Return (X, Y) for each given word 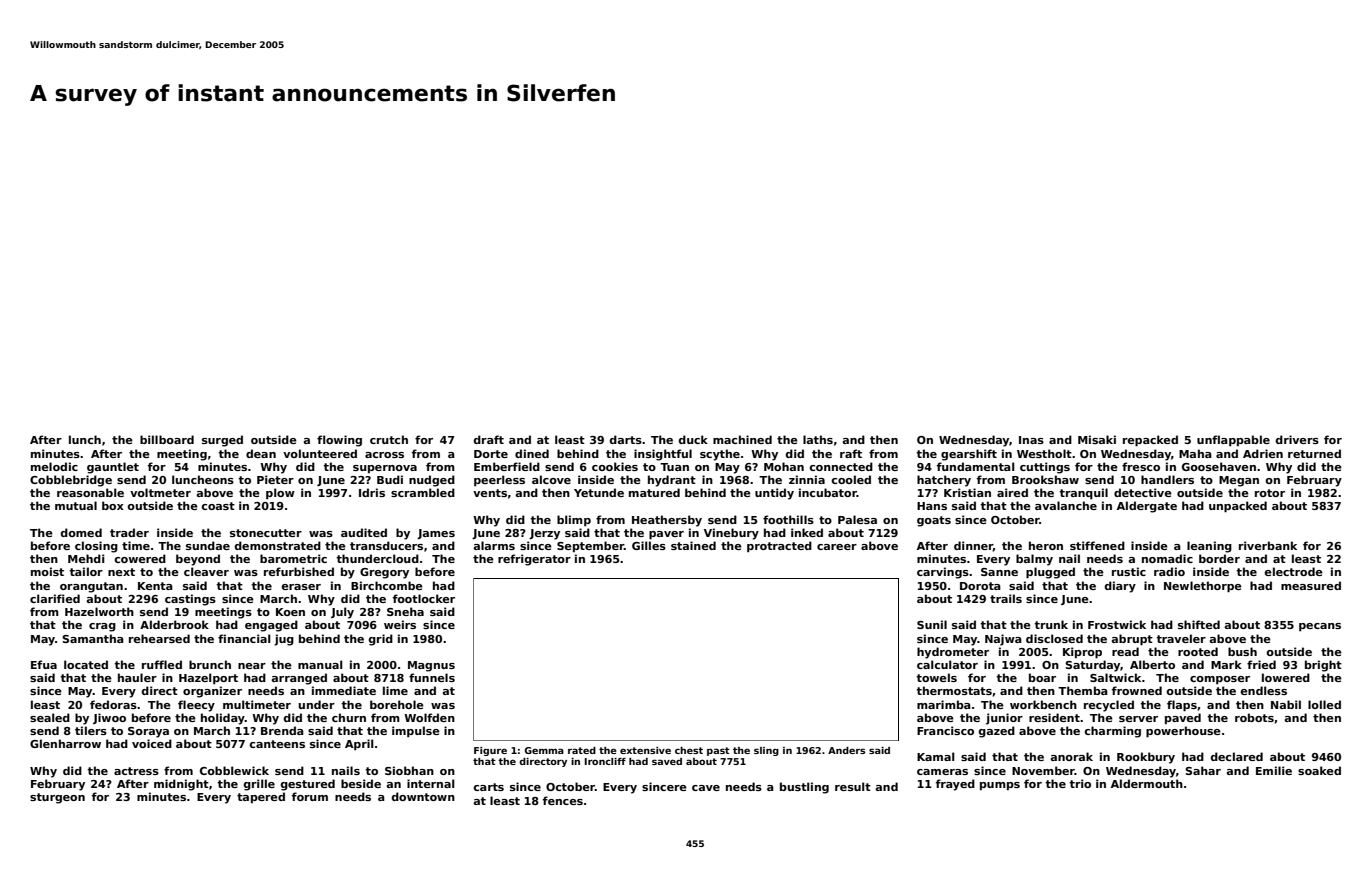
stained (693, 545)
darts (626, 439)
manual (320, 664)
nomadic (1167, 558)
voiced (152, 743)
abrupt (1132, 639)
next (121, 572)
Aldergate (1147, 507)
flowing (339, 441)
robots (1254, 717)
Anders (846, 750)
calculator (947, 664)
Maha (1195, 453)
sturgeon (57, 798)
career (837, 547)
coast (218, 506)
